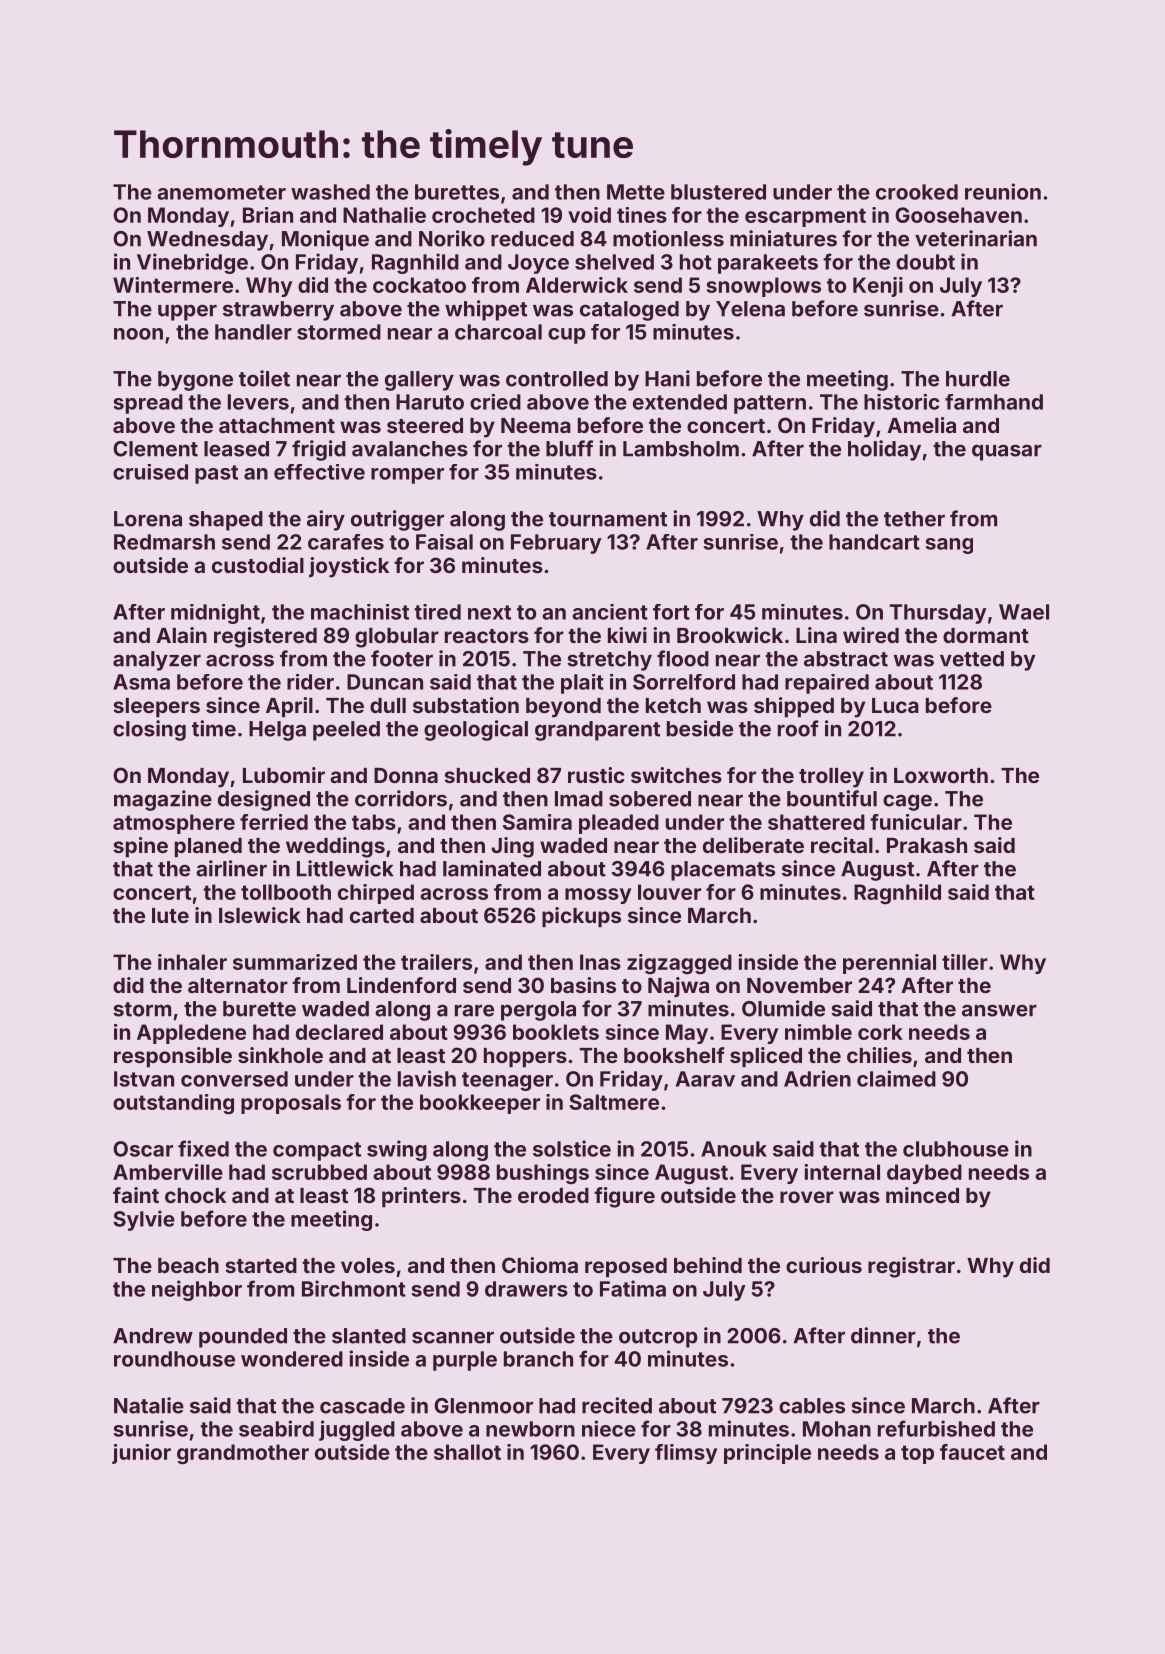 The image size is (1165, 1654). I want to click on Adrien, so click(817, 1078).
